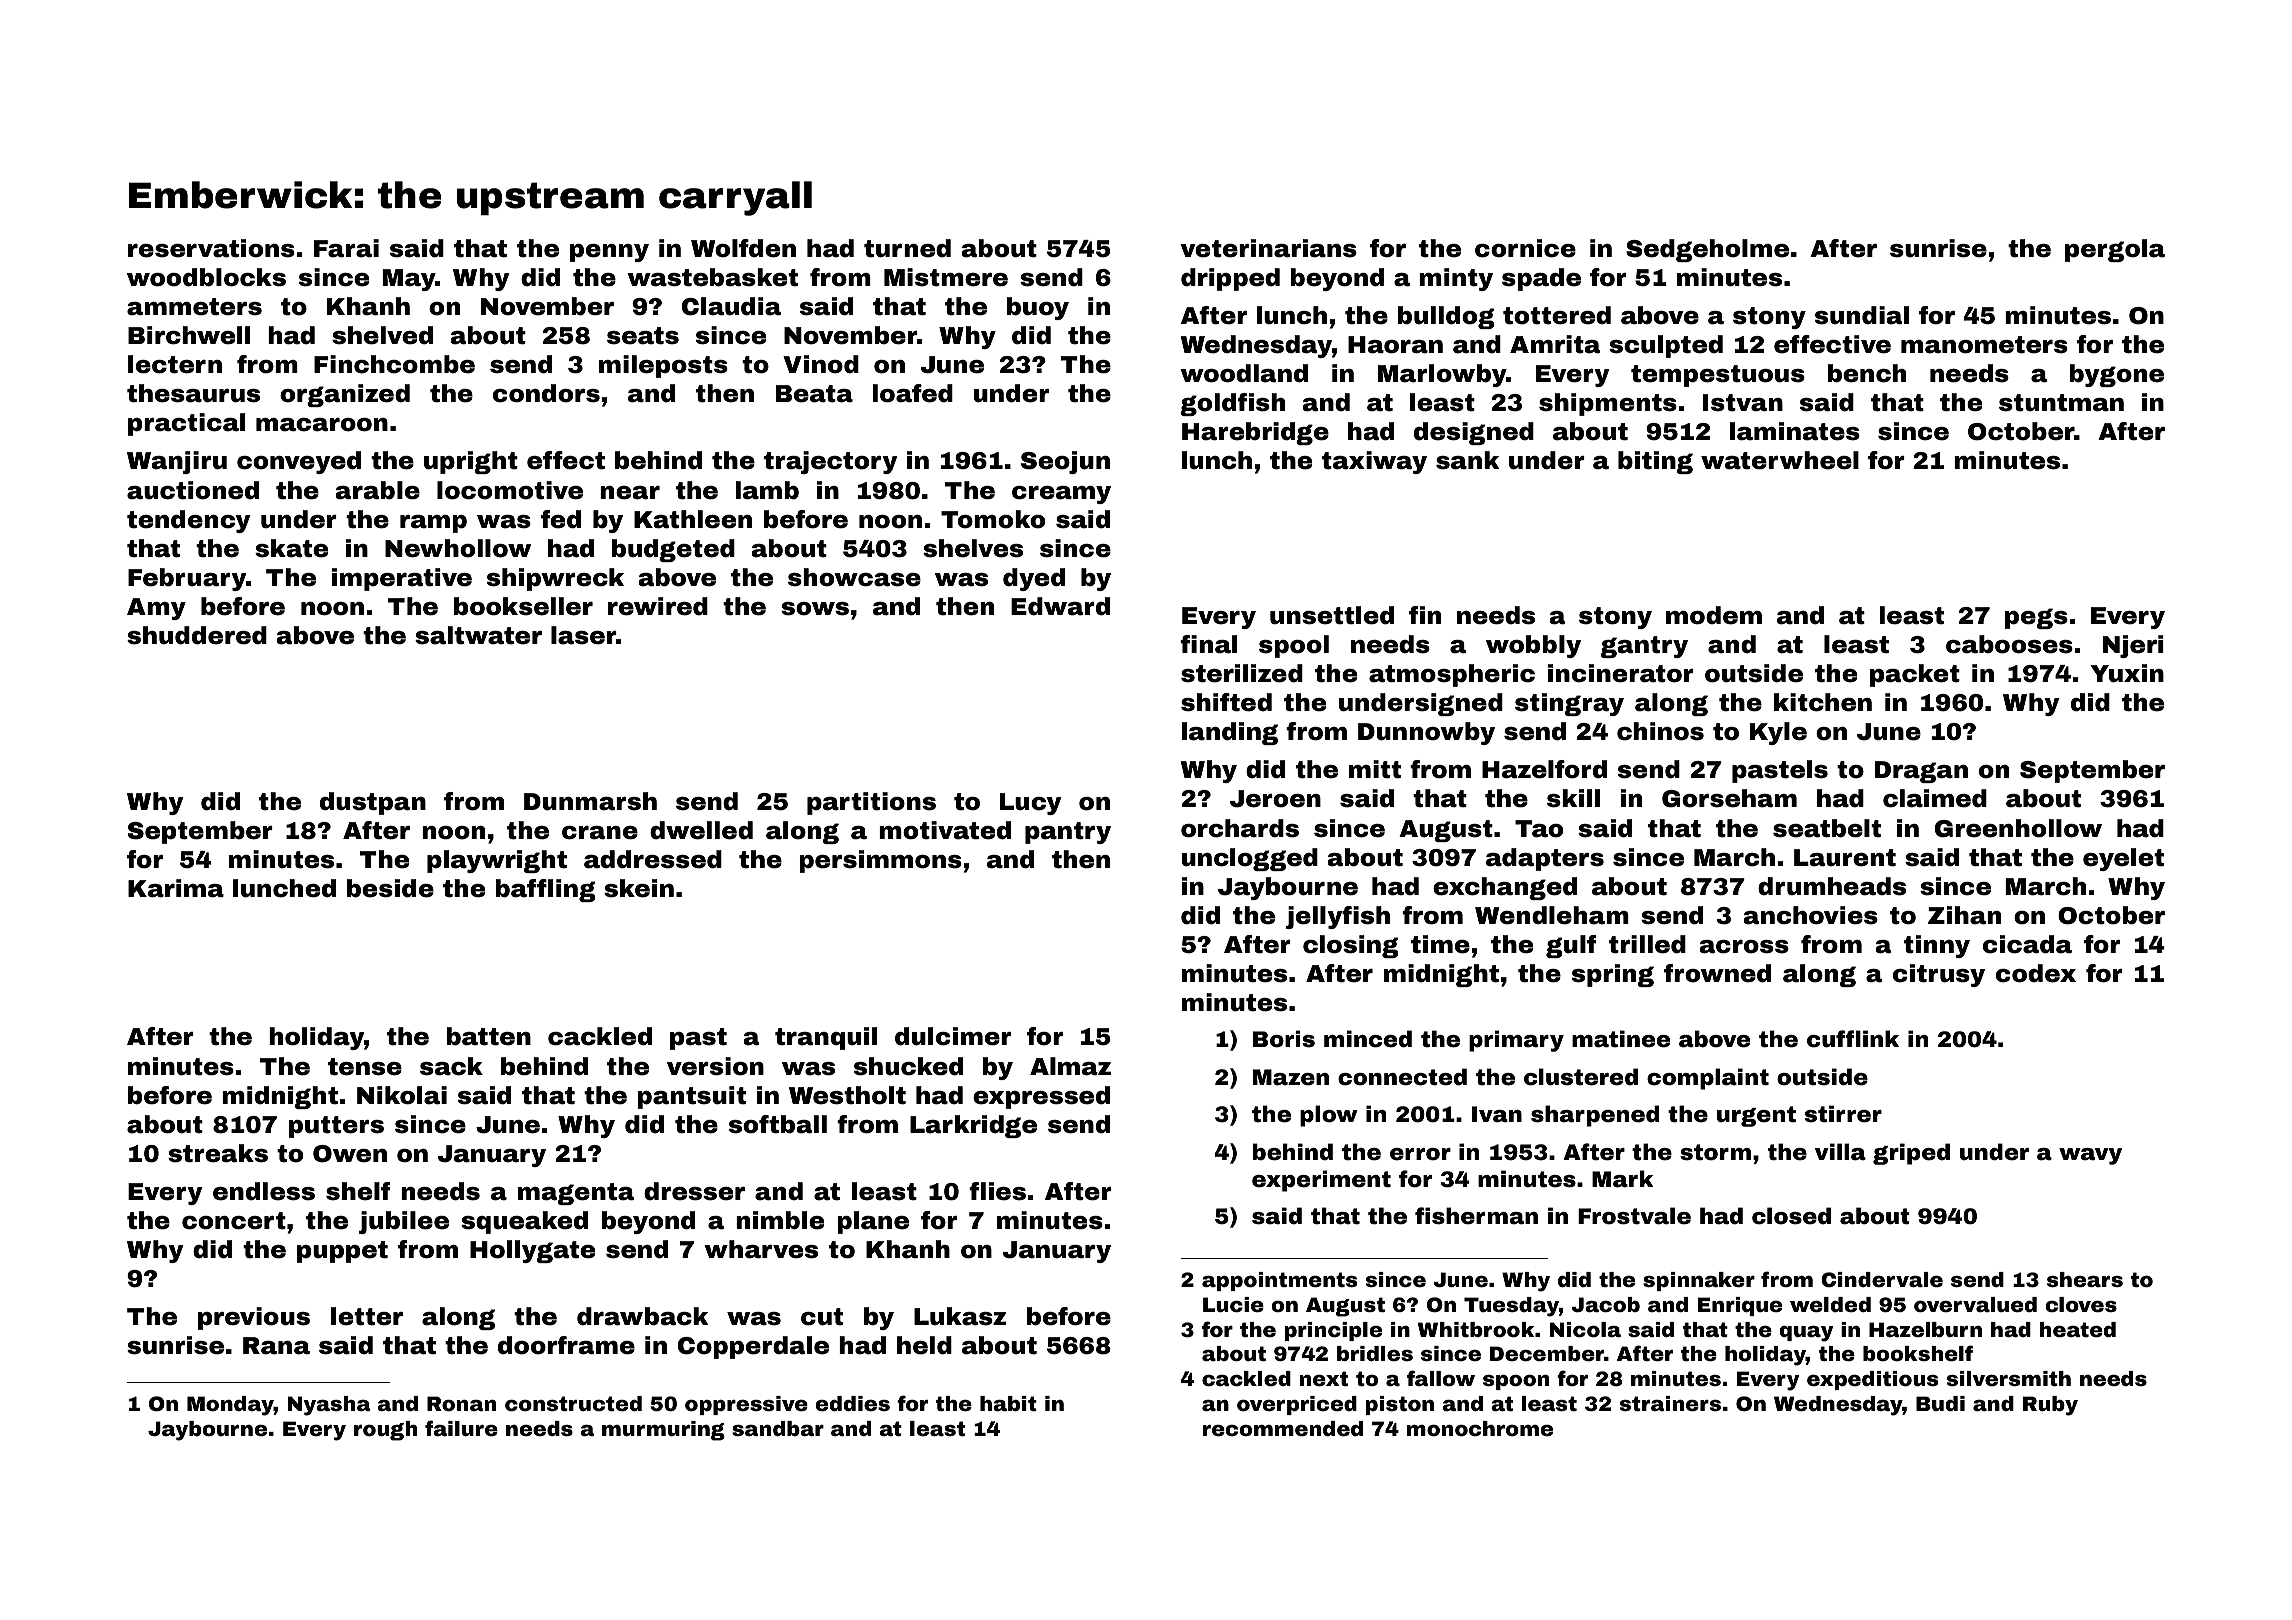 This document has height=1620, width=2292. Describe the element at coordinates (778, 1428) in the document. I see `sandbar` at that location.
